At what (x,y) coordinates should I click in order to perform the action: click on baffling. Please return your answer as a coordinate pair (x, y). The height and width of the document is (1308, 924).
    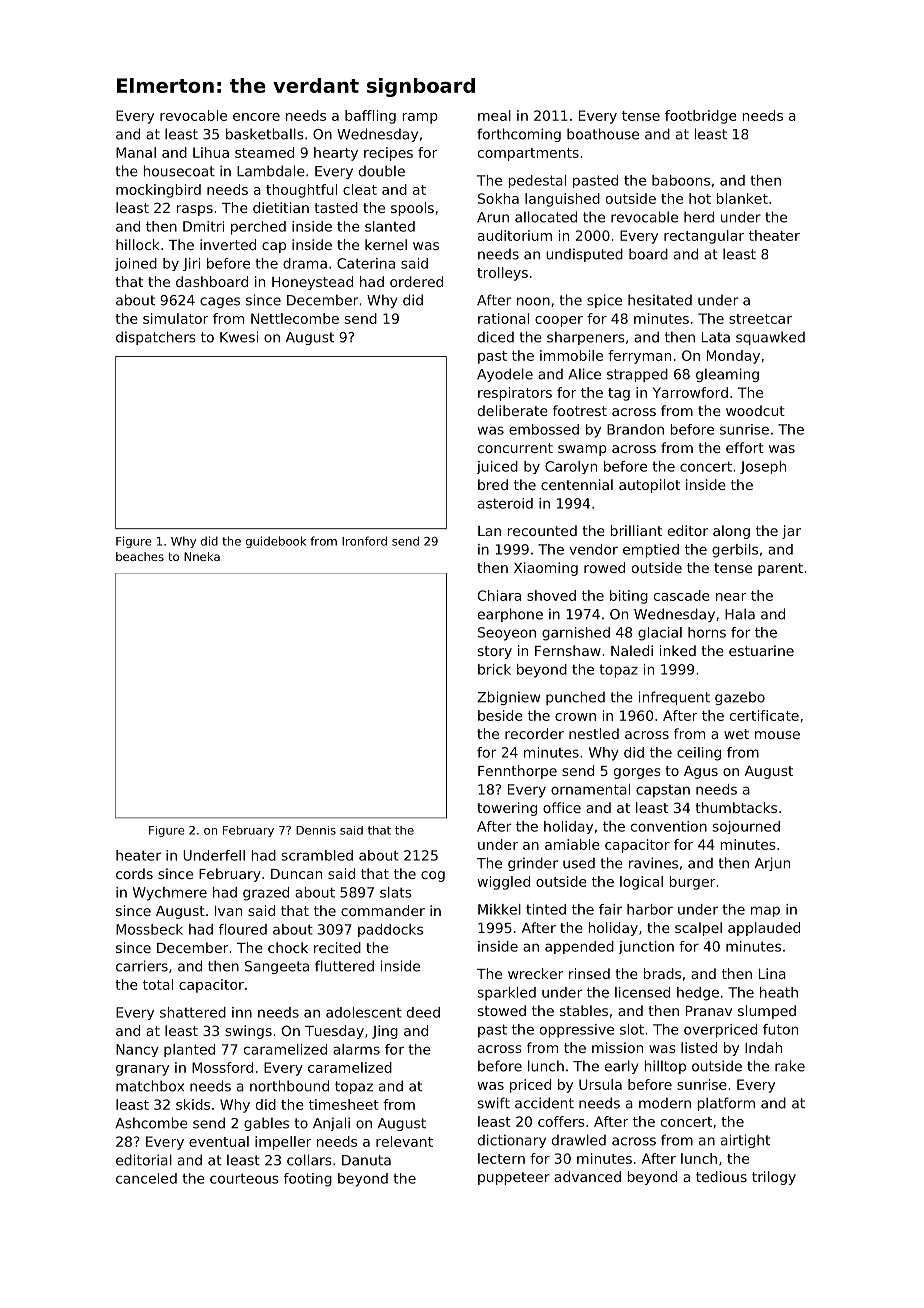
    Looking at the image, I should click on (370, 117).
